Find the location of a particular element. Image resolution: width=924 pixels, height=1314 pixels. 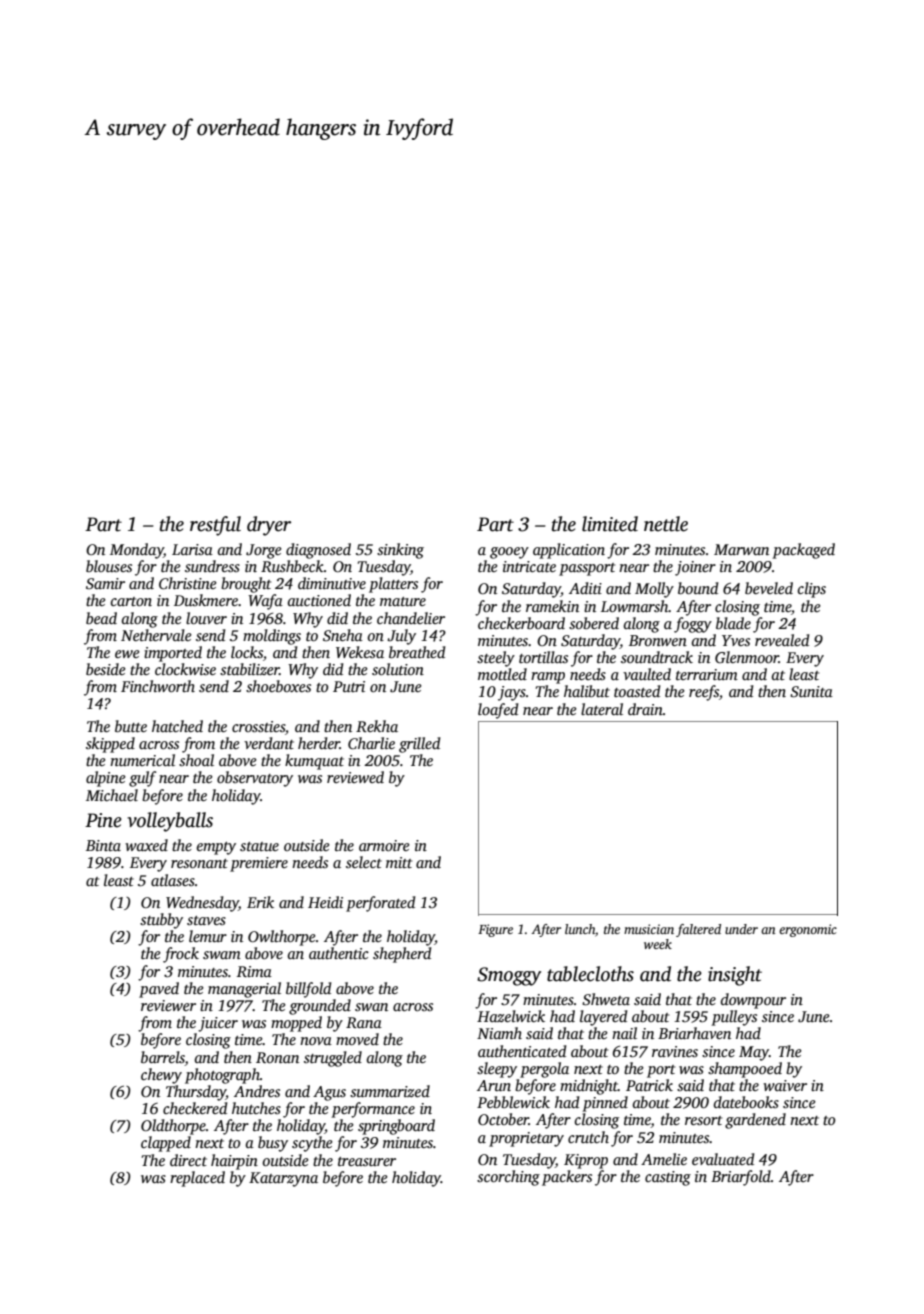

nettle is located at coordinates (666, 524).
